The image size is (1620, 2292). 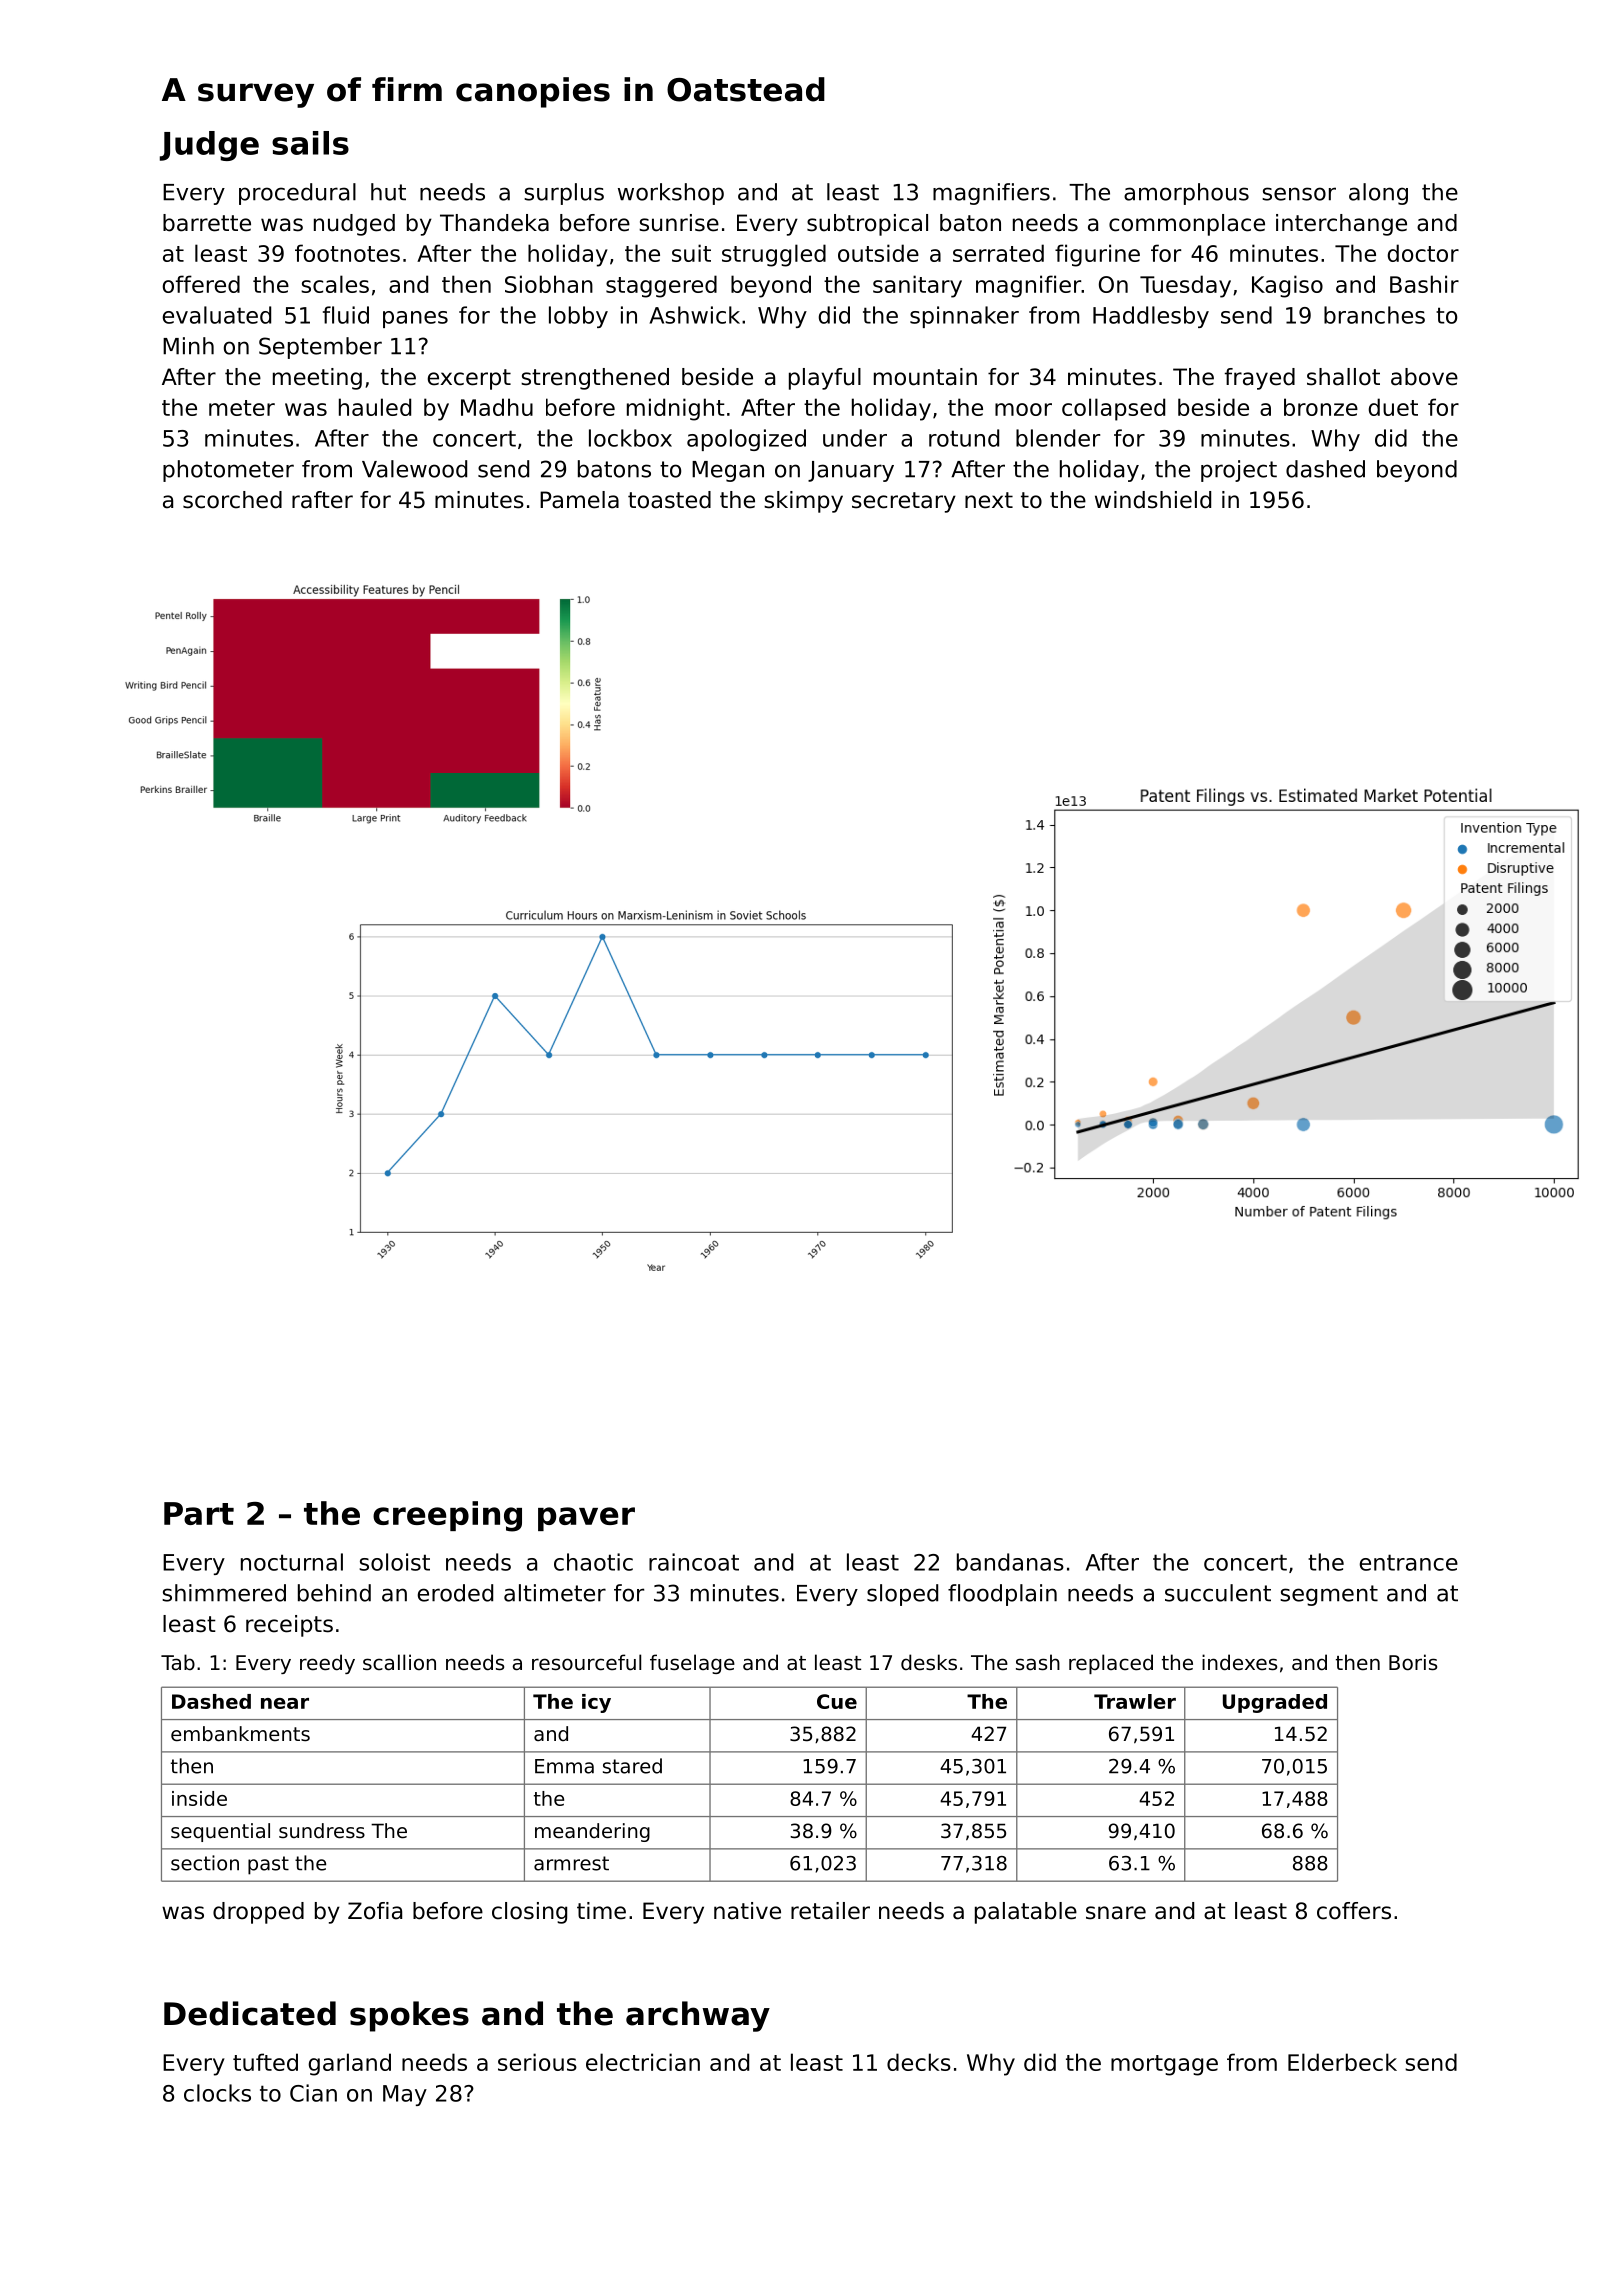 What do you see at coordinates (1378, 194) in the screenshot?
I see `along` at bounding box center [1378, 194].
